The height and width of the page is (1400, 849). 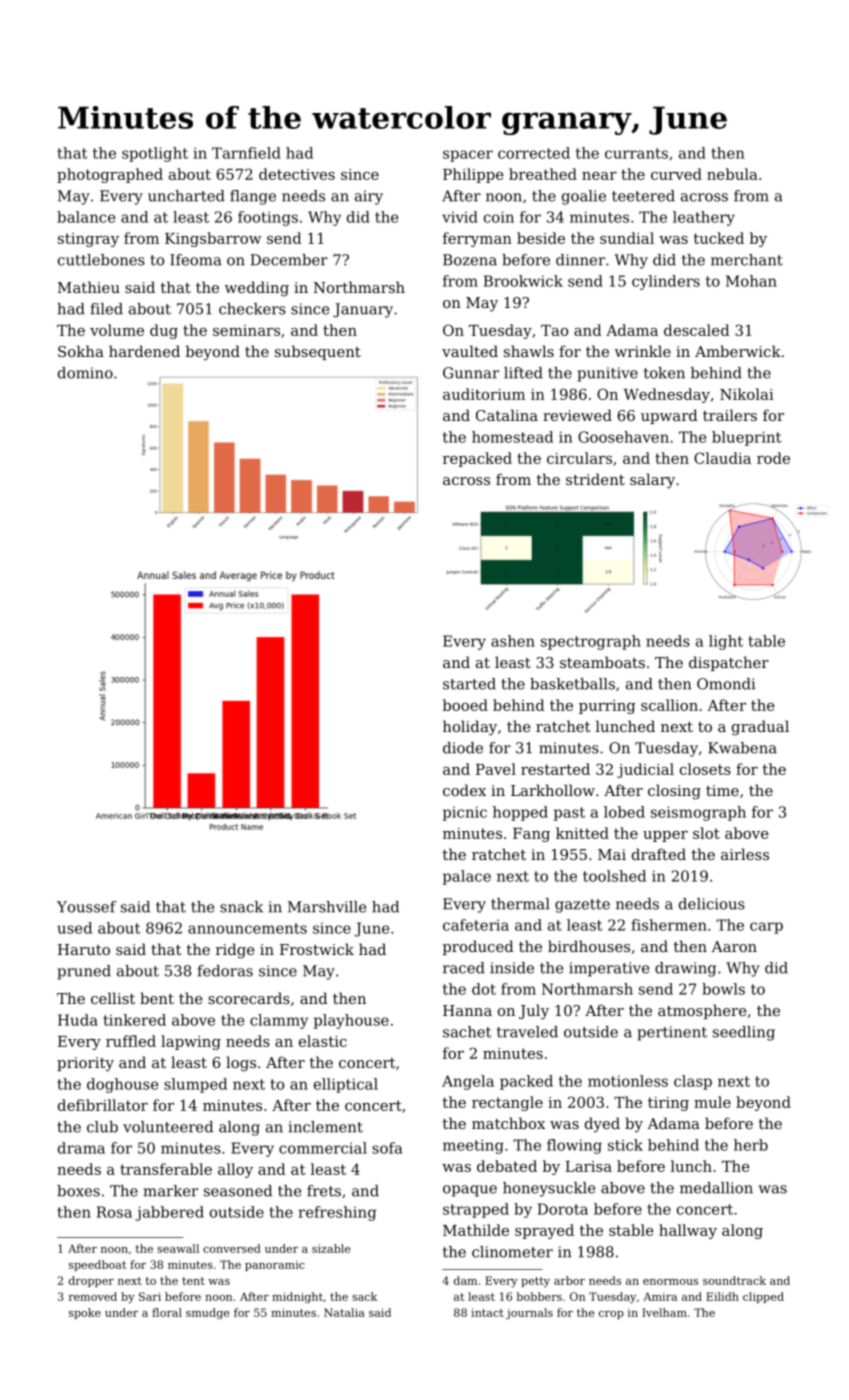 What do you see at coordinates (195, 1085) in the page?
I see `slumped` at bounding box center [195, 1085].
